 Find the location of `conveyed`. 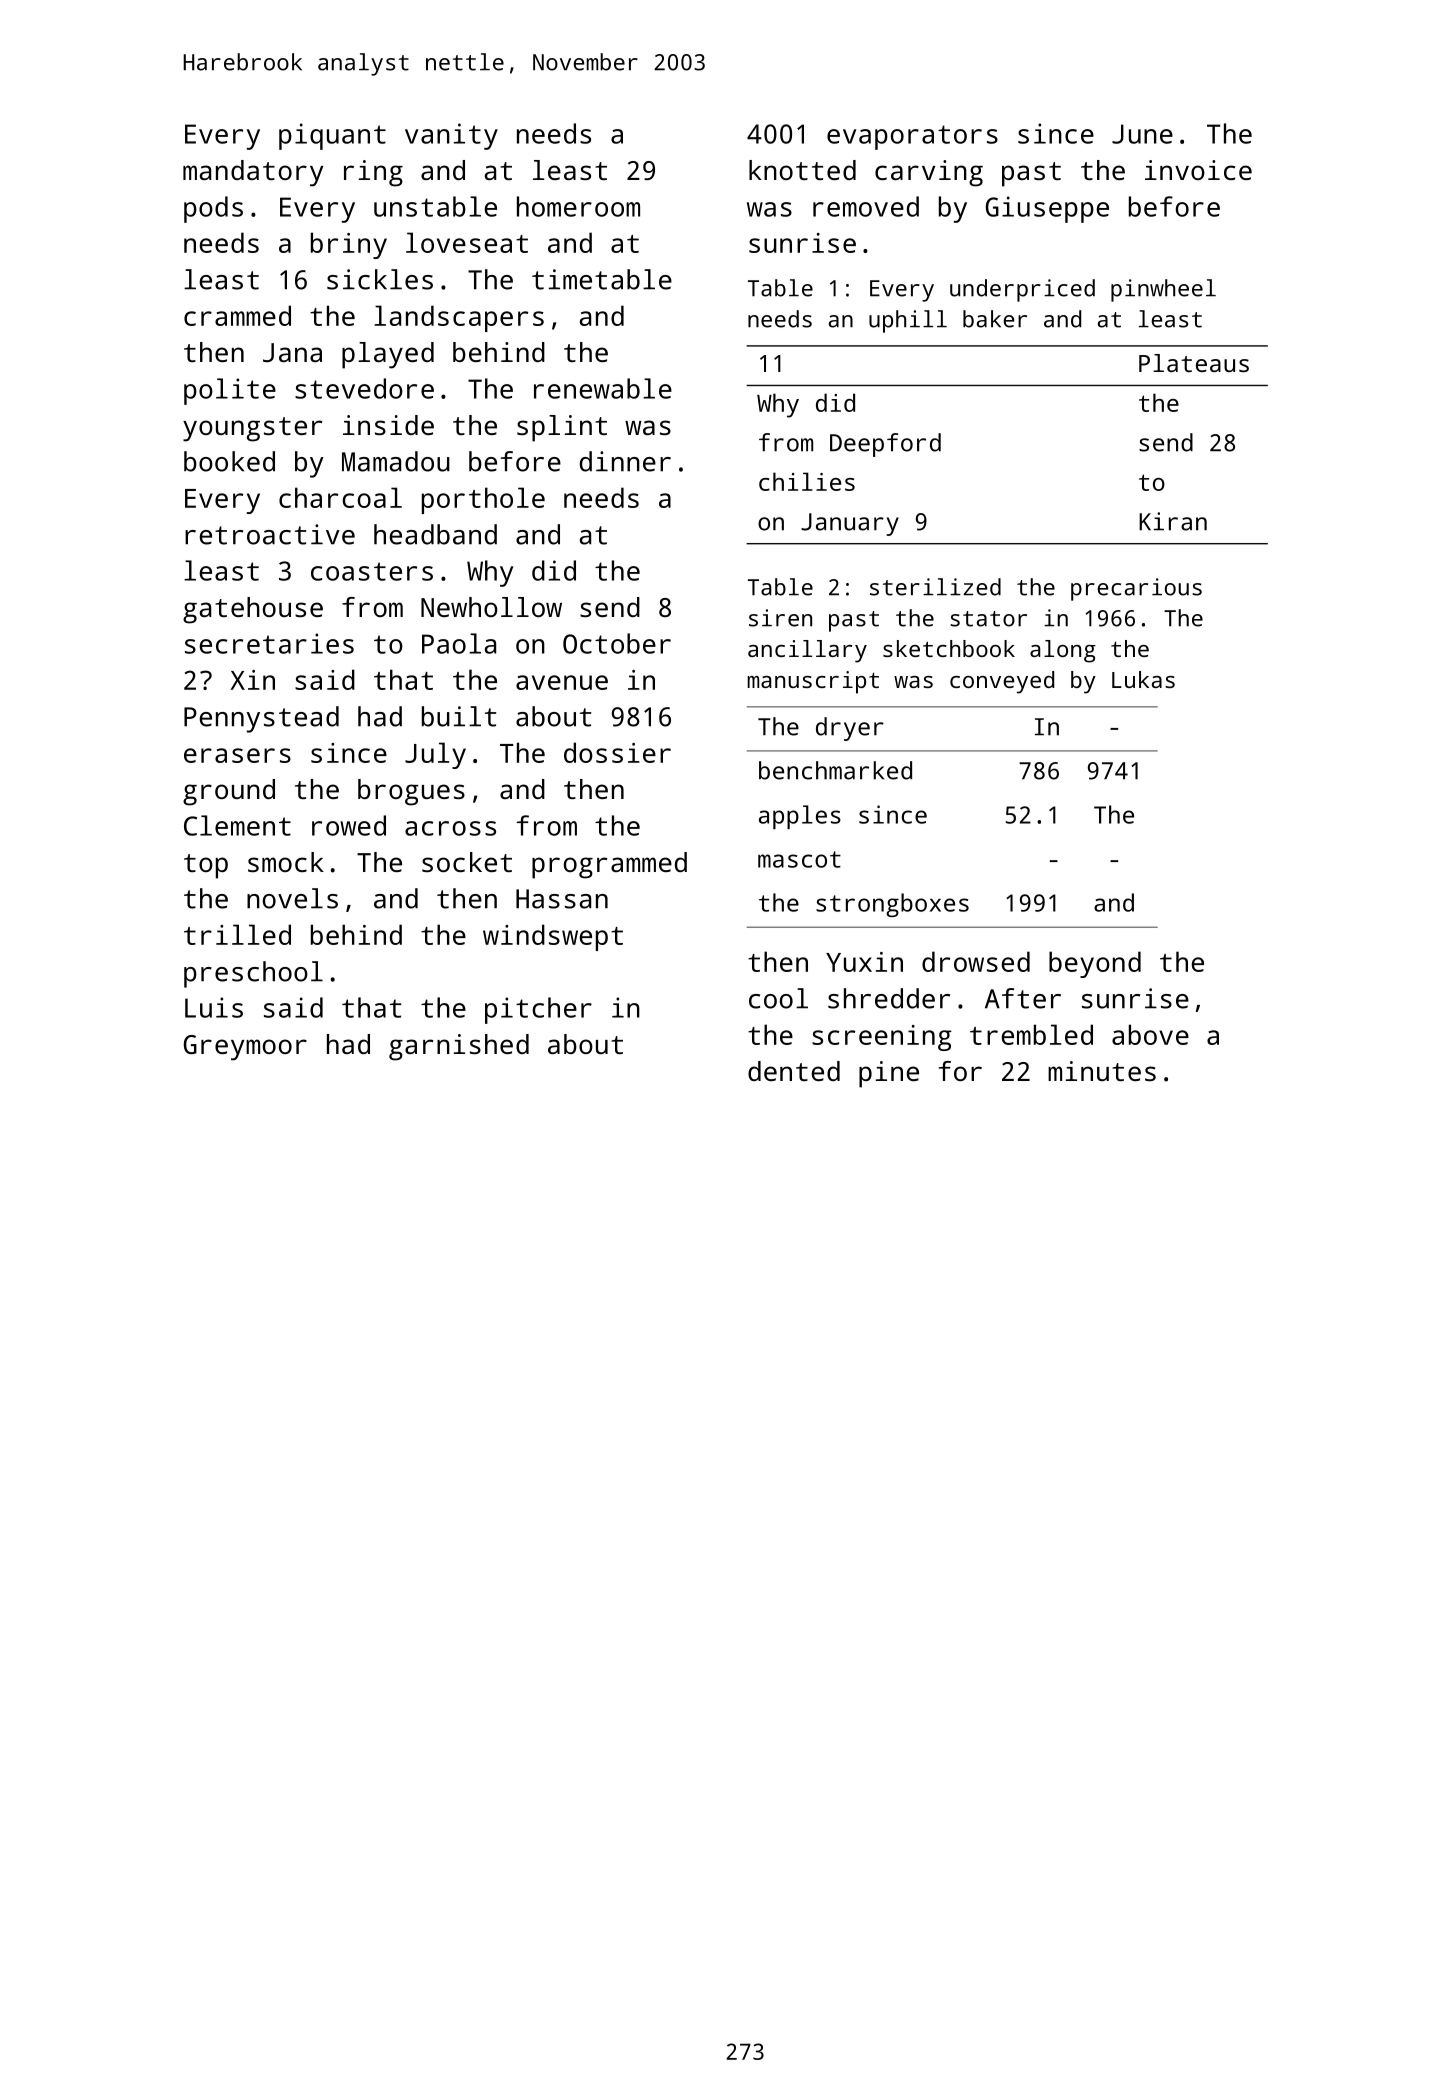

conveyed is located at coordinates (1002, 682).
